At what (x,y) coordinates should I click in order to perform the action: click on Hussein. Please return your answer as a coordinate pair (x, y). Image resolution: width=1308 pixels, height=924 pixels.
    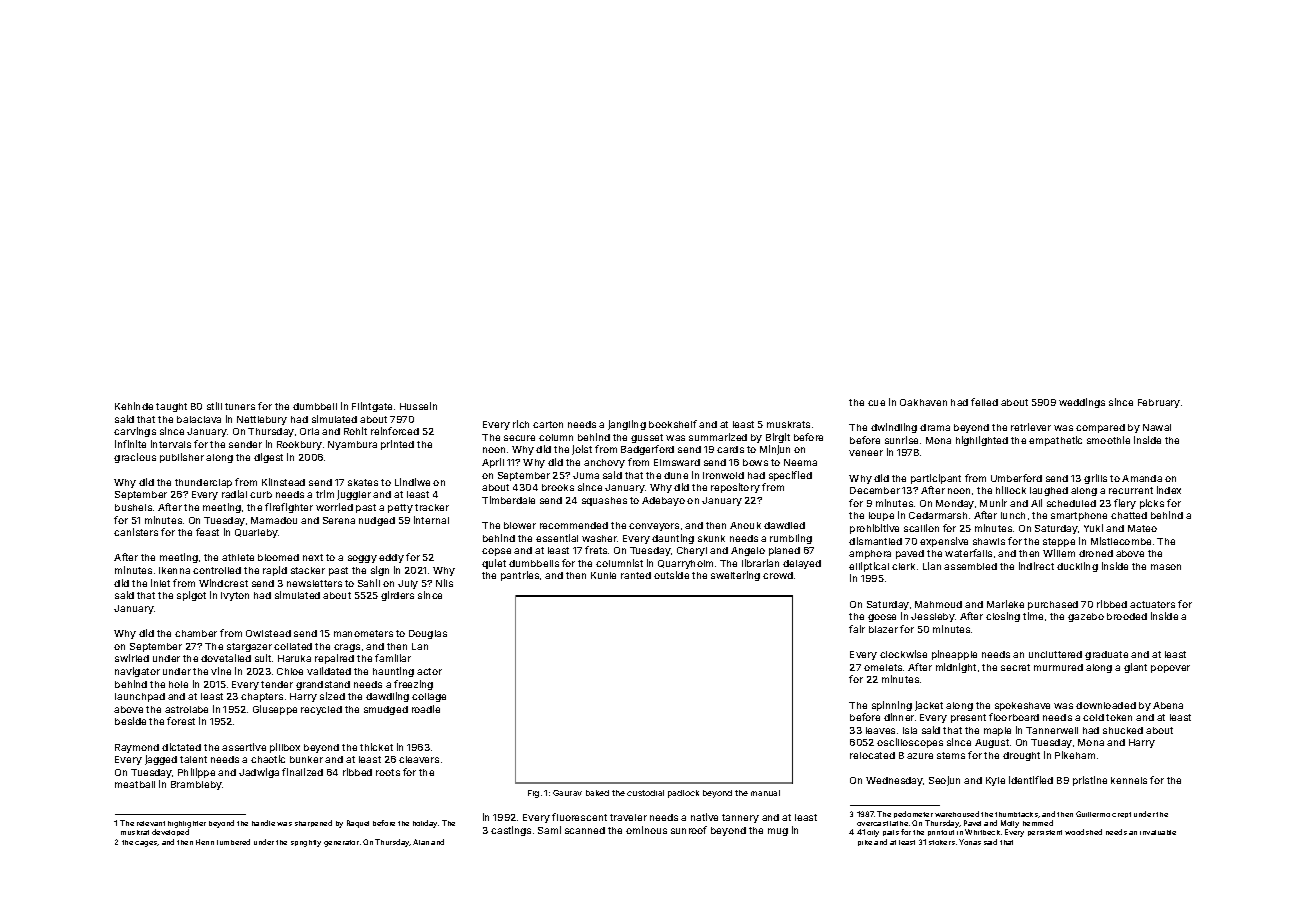
    Looking at the image, I should click on (418, 406).
